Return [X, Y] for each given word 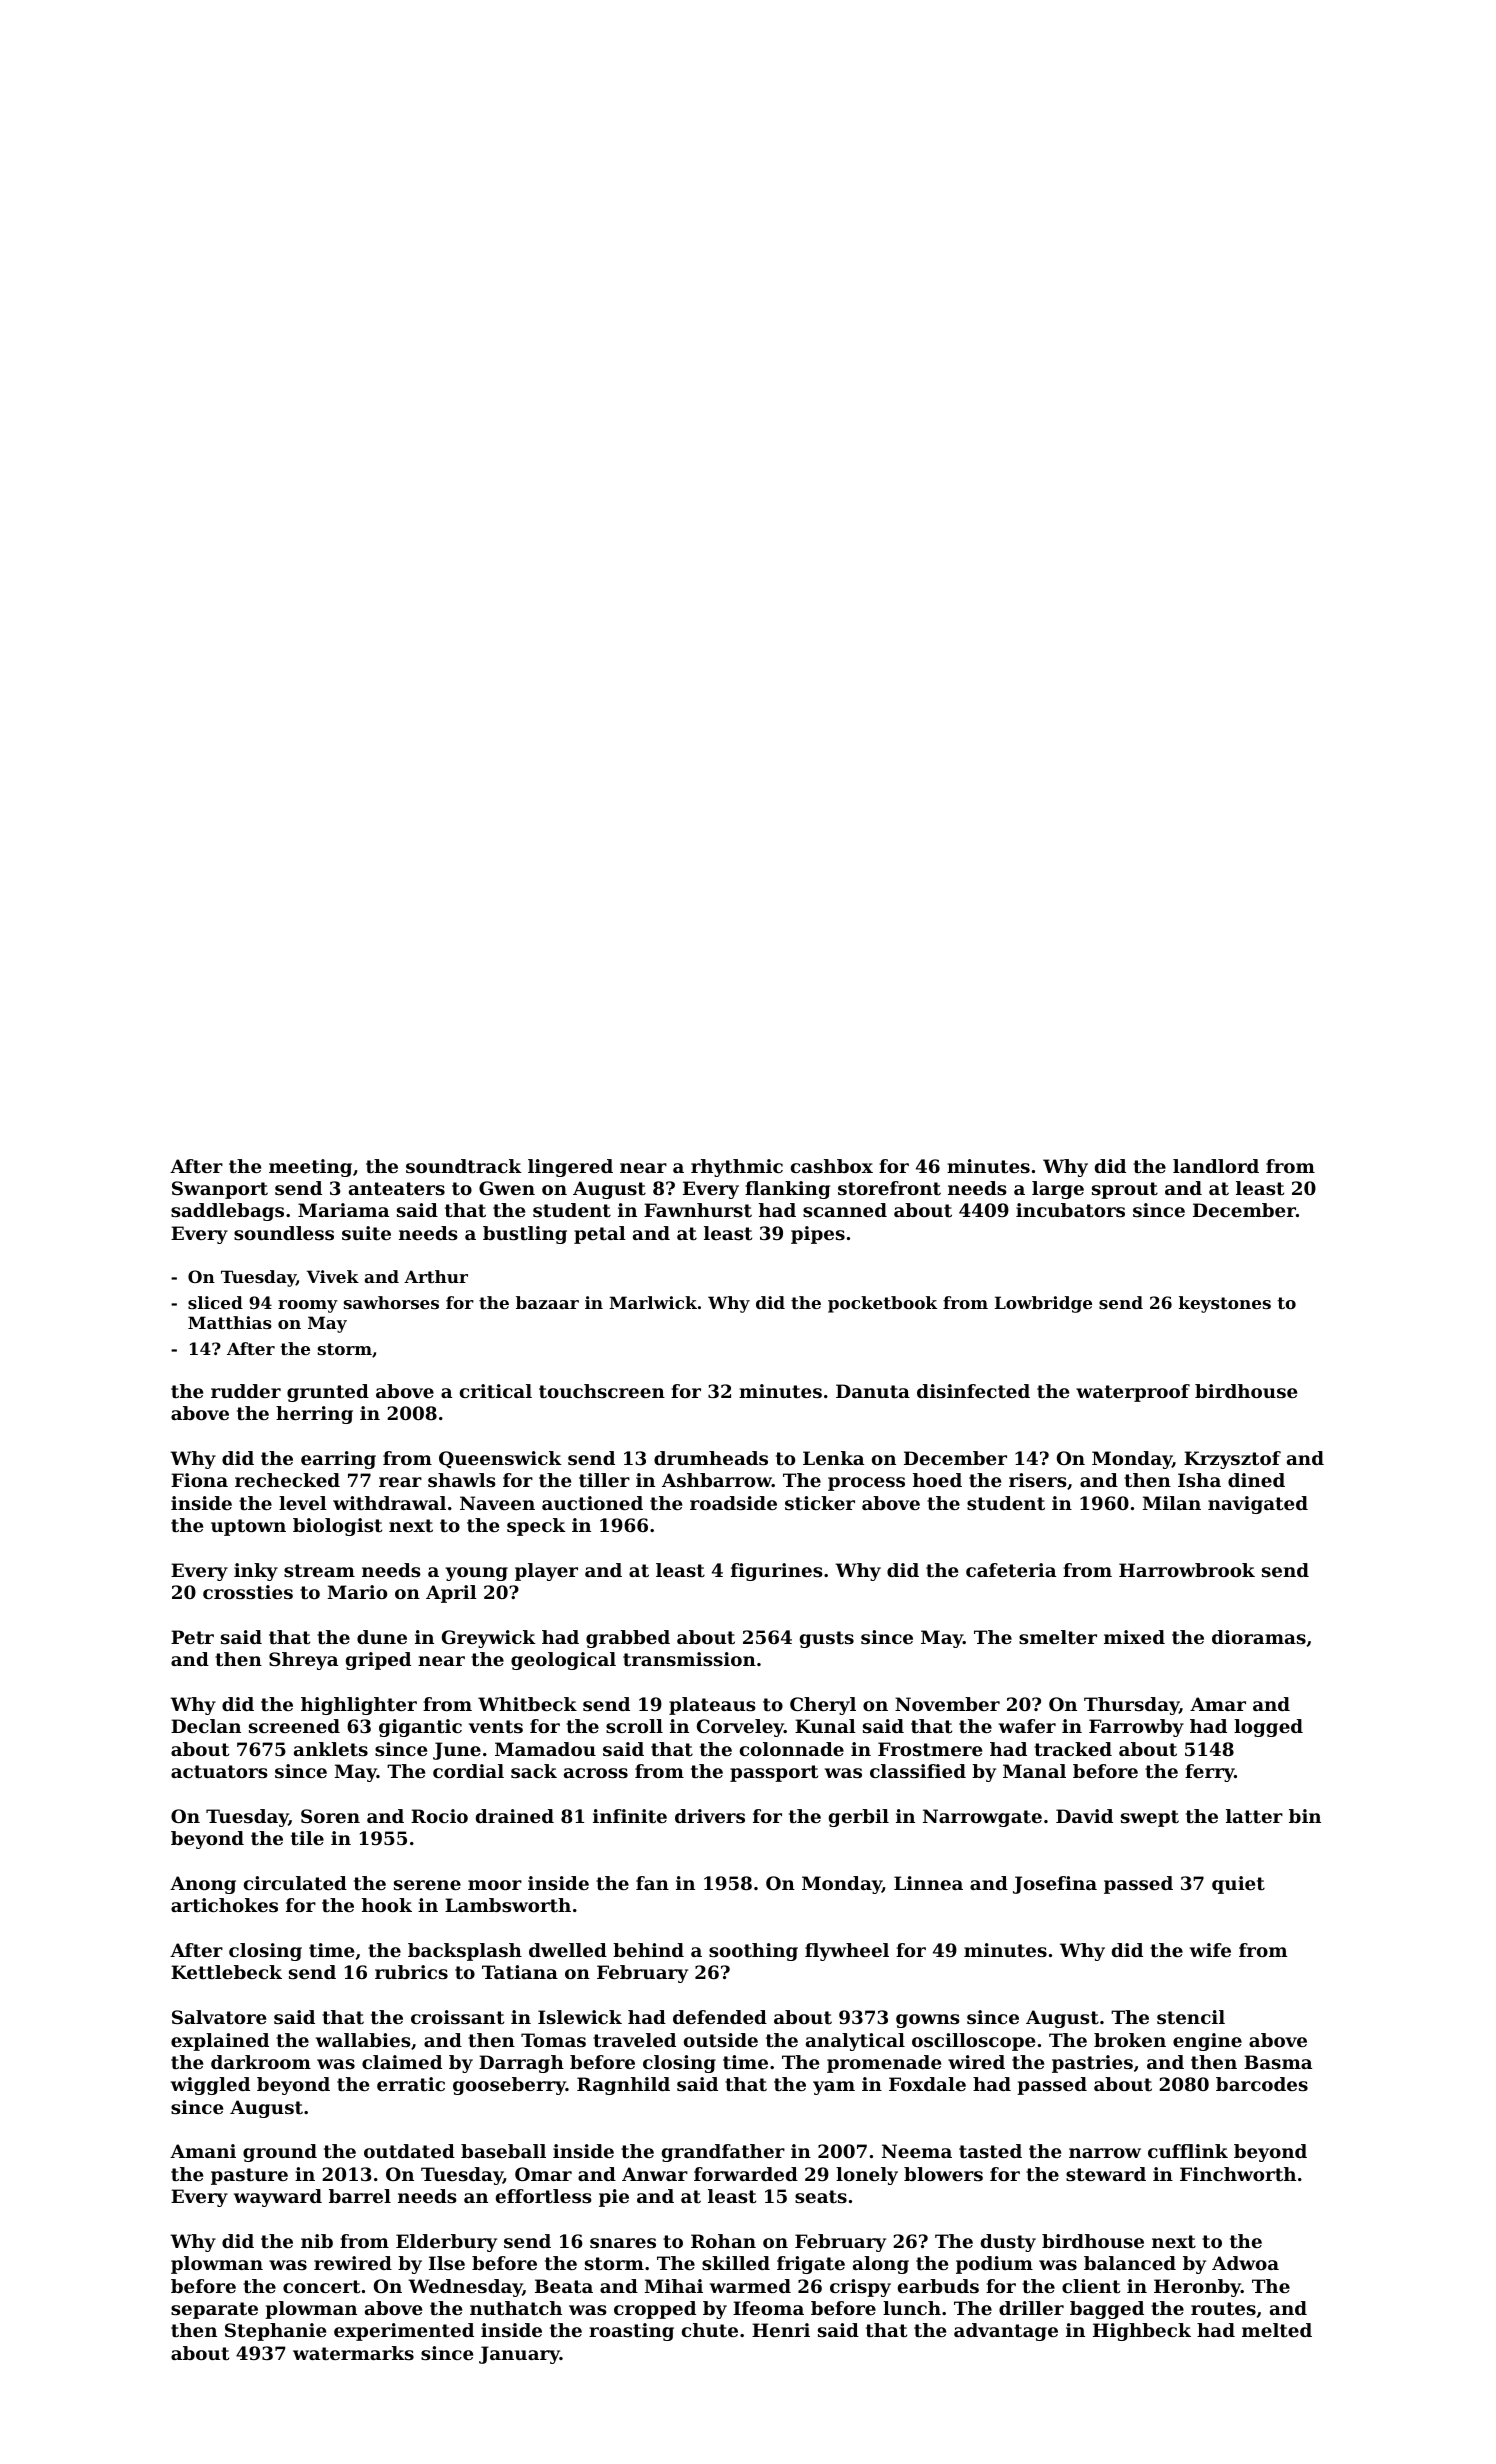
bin [1305, 1816]
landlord [1216, 1166]
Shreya [303, 1661]
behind [648, 1950]
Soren [330, 1816]
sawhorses [391, 1302]
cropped [655, 2310]
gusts [827, 1639]
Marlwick [653, 1302]
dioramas [1259, 1637]
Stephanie [275, 2332]
